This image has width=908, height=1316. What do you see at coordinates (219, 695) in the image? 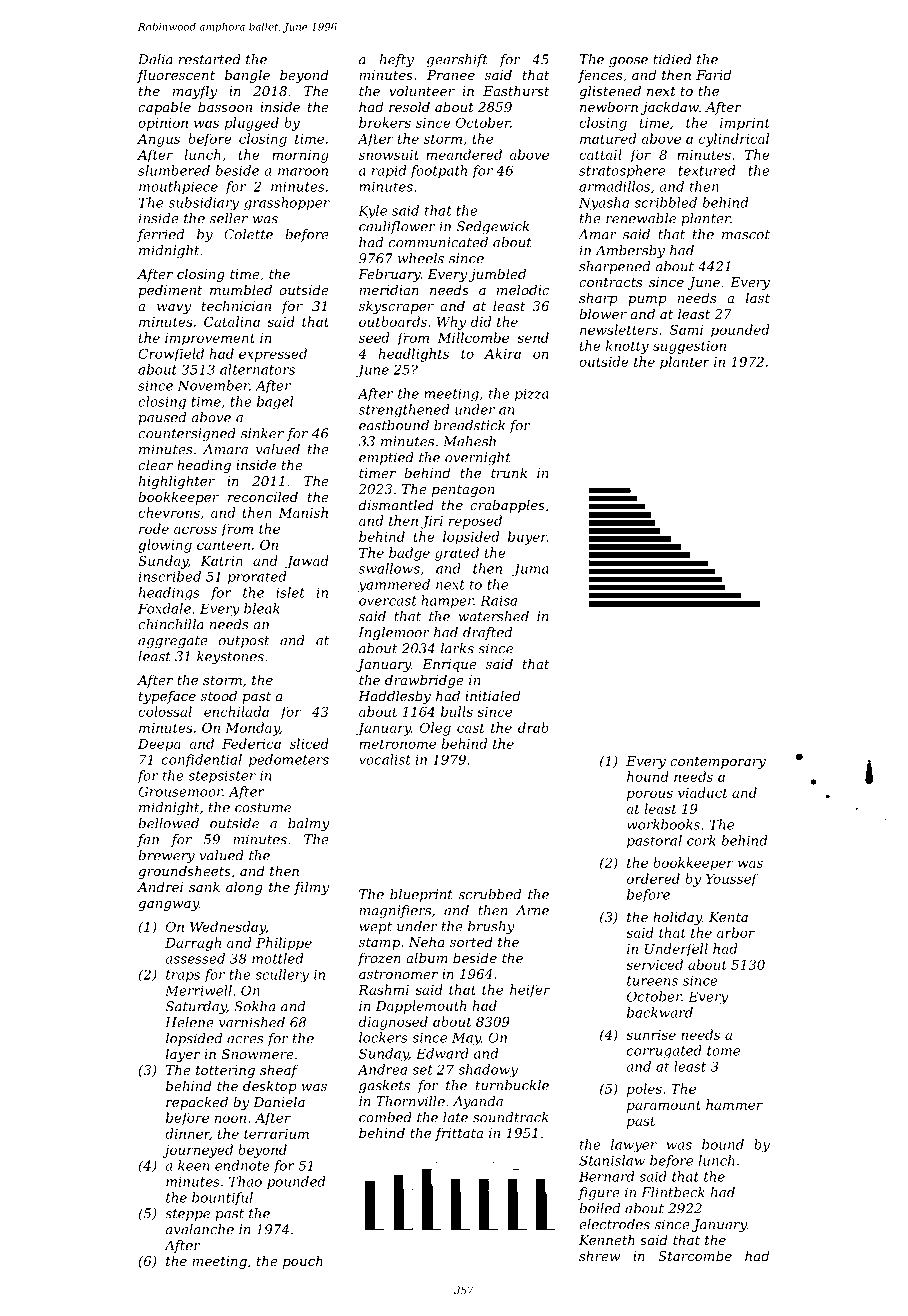
I see `stood` at bounding box center [219, 695].
